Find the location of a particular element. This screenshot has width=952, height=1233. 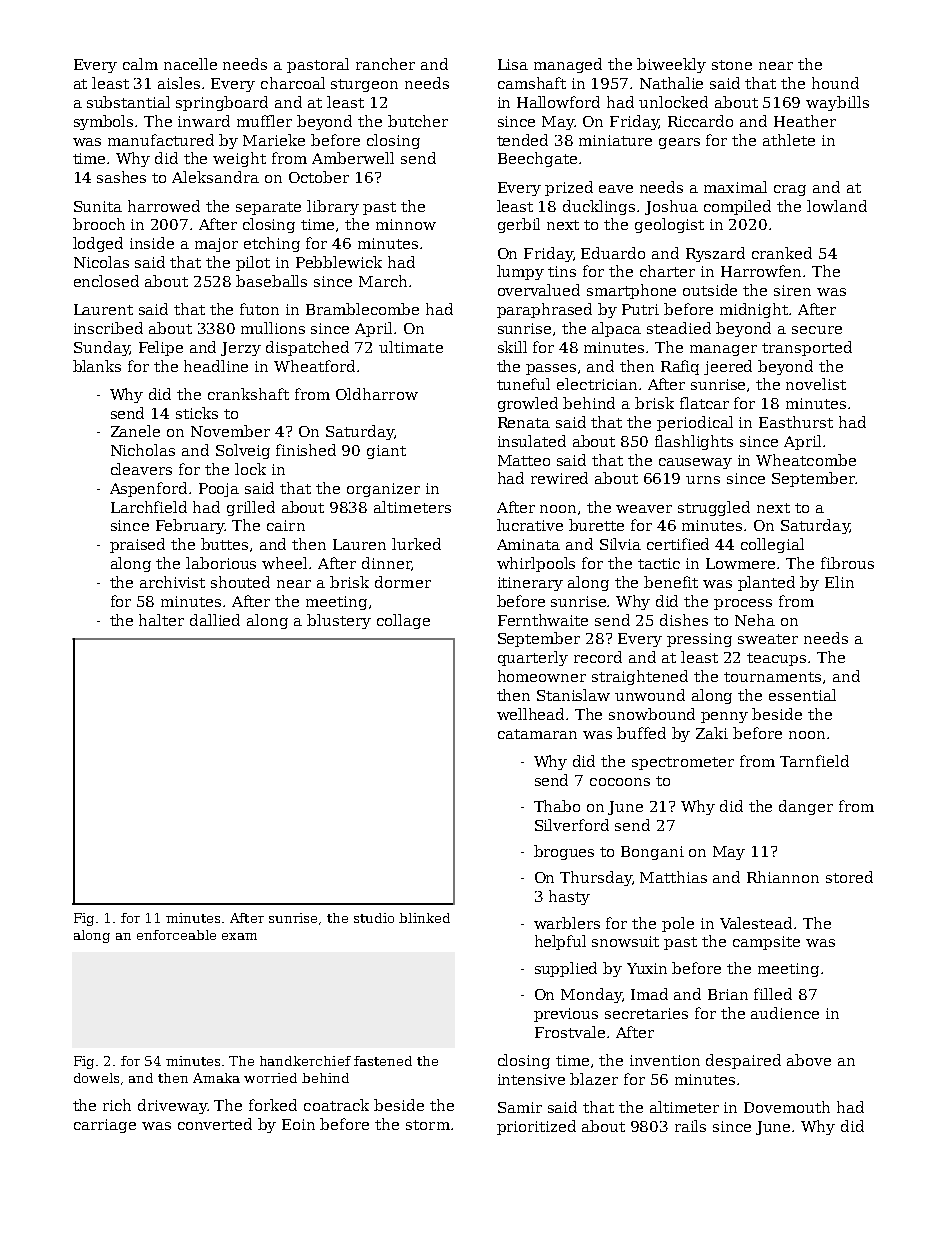

campsite is located at coordinates (766, 943).
